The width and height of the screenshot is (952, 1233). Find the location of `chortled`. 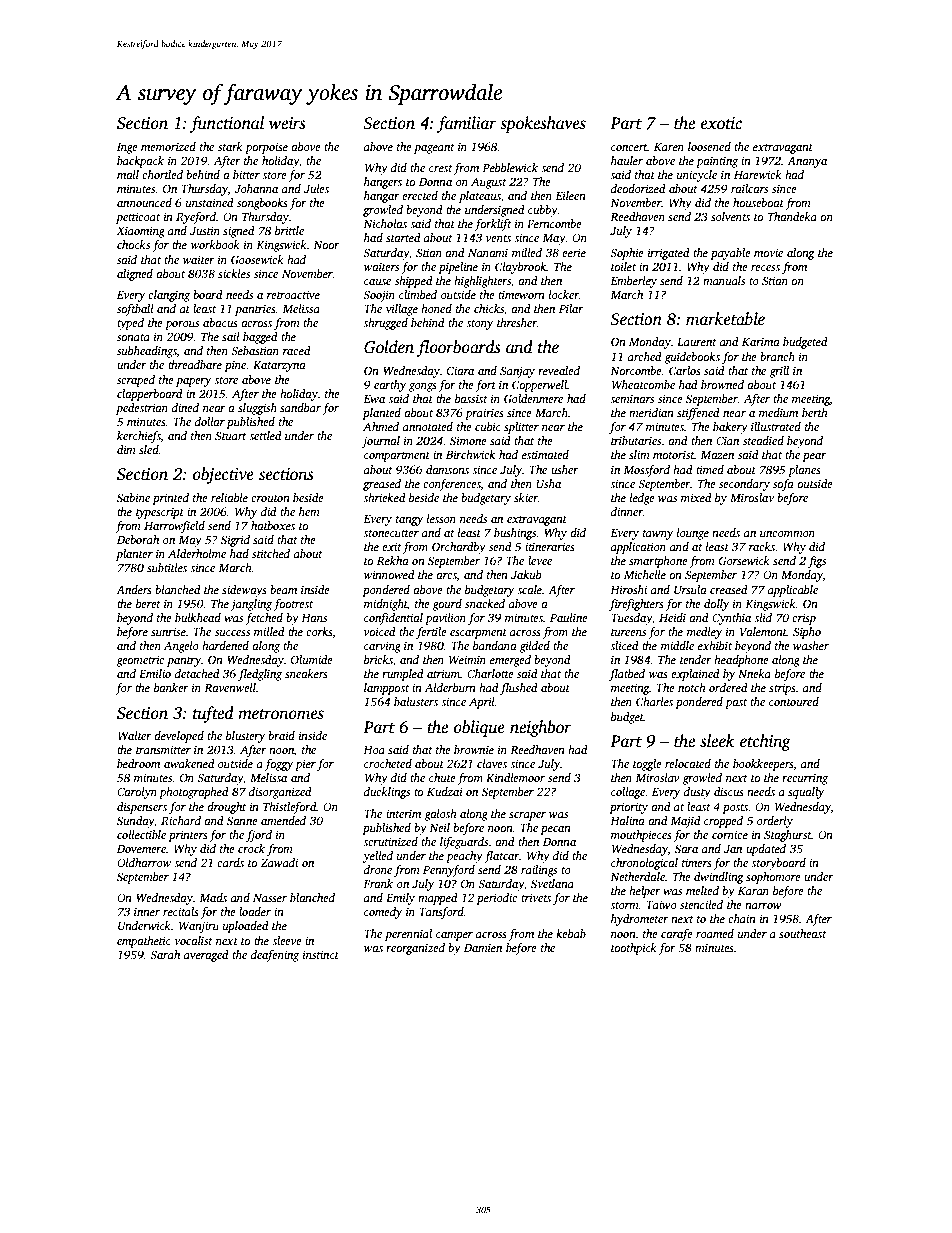

chortled is located at coordinates (162, 174).
